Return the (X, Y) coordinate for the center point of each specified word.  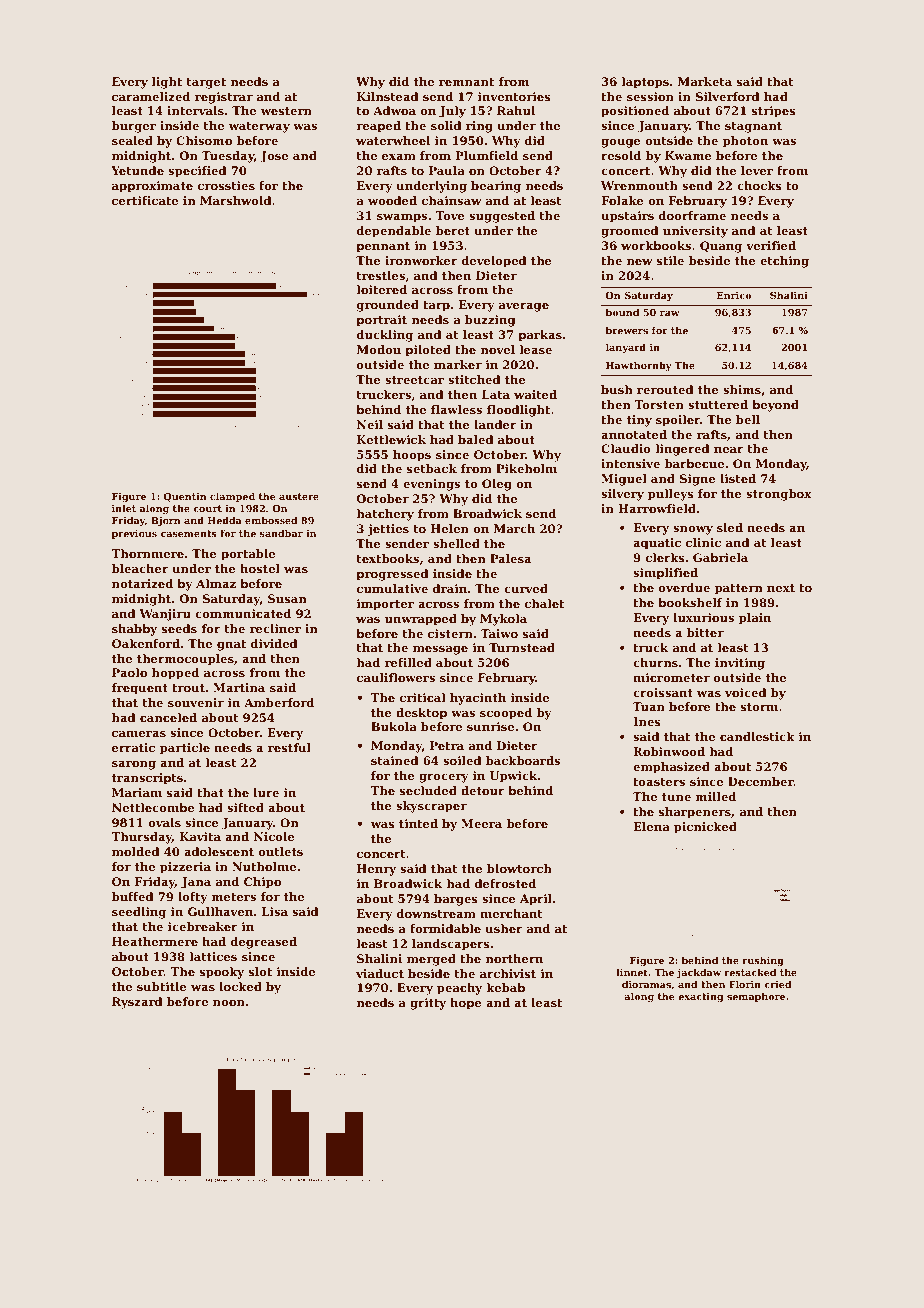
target (206, 83)
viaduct (380, 973)
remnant (466, 82)
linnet (632, 972)
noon (229, 1003)
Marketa (705, 81)
